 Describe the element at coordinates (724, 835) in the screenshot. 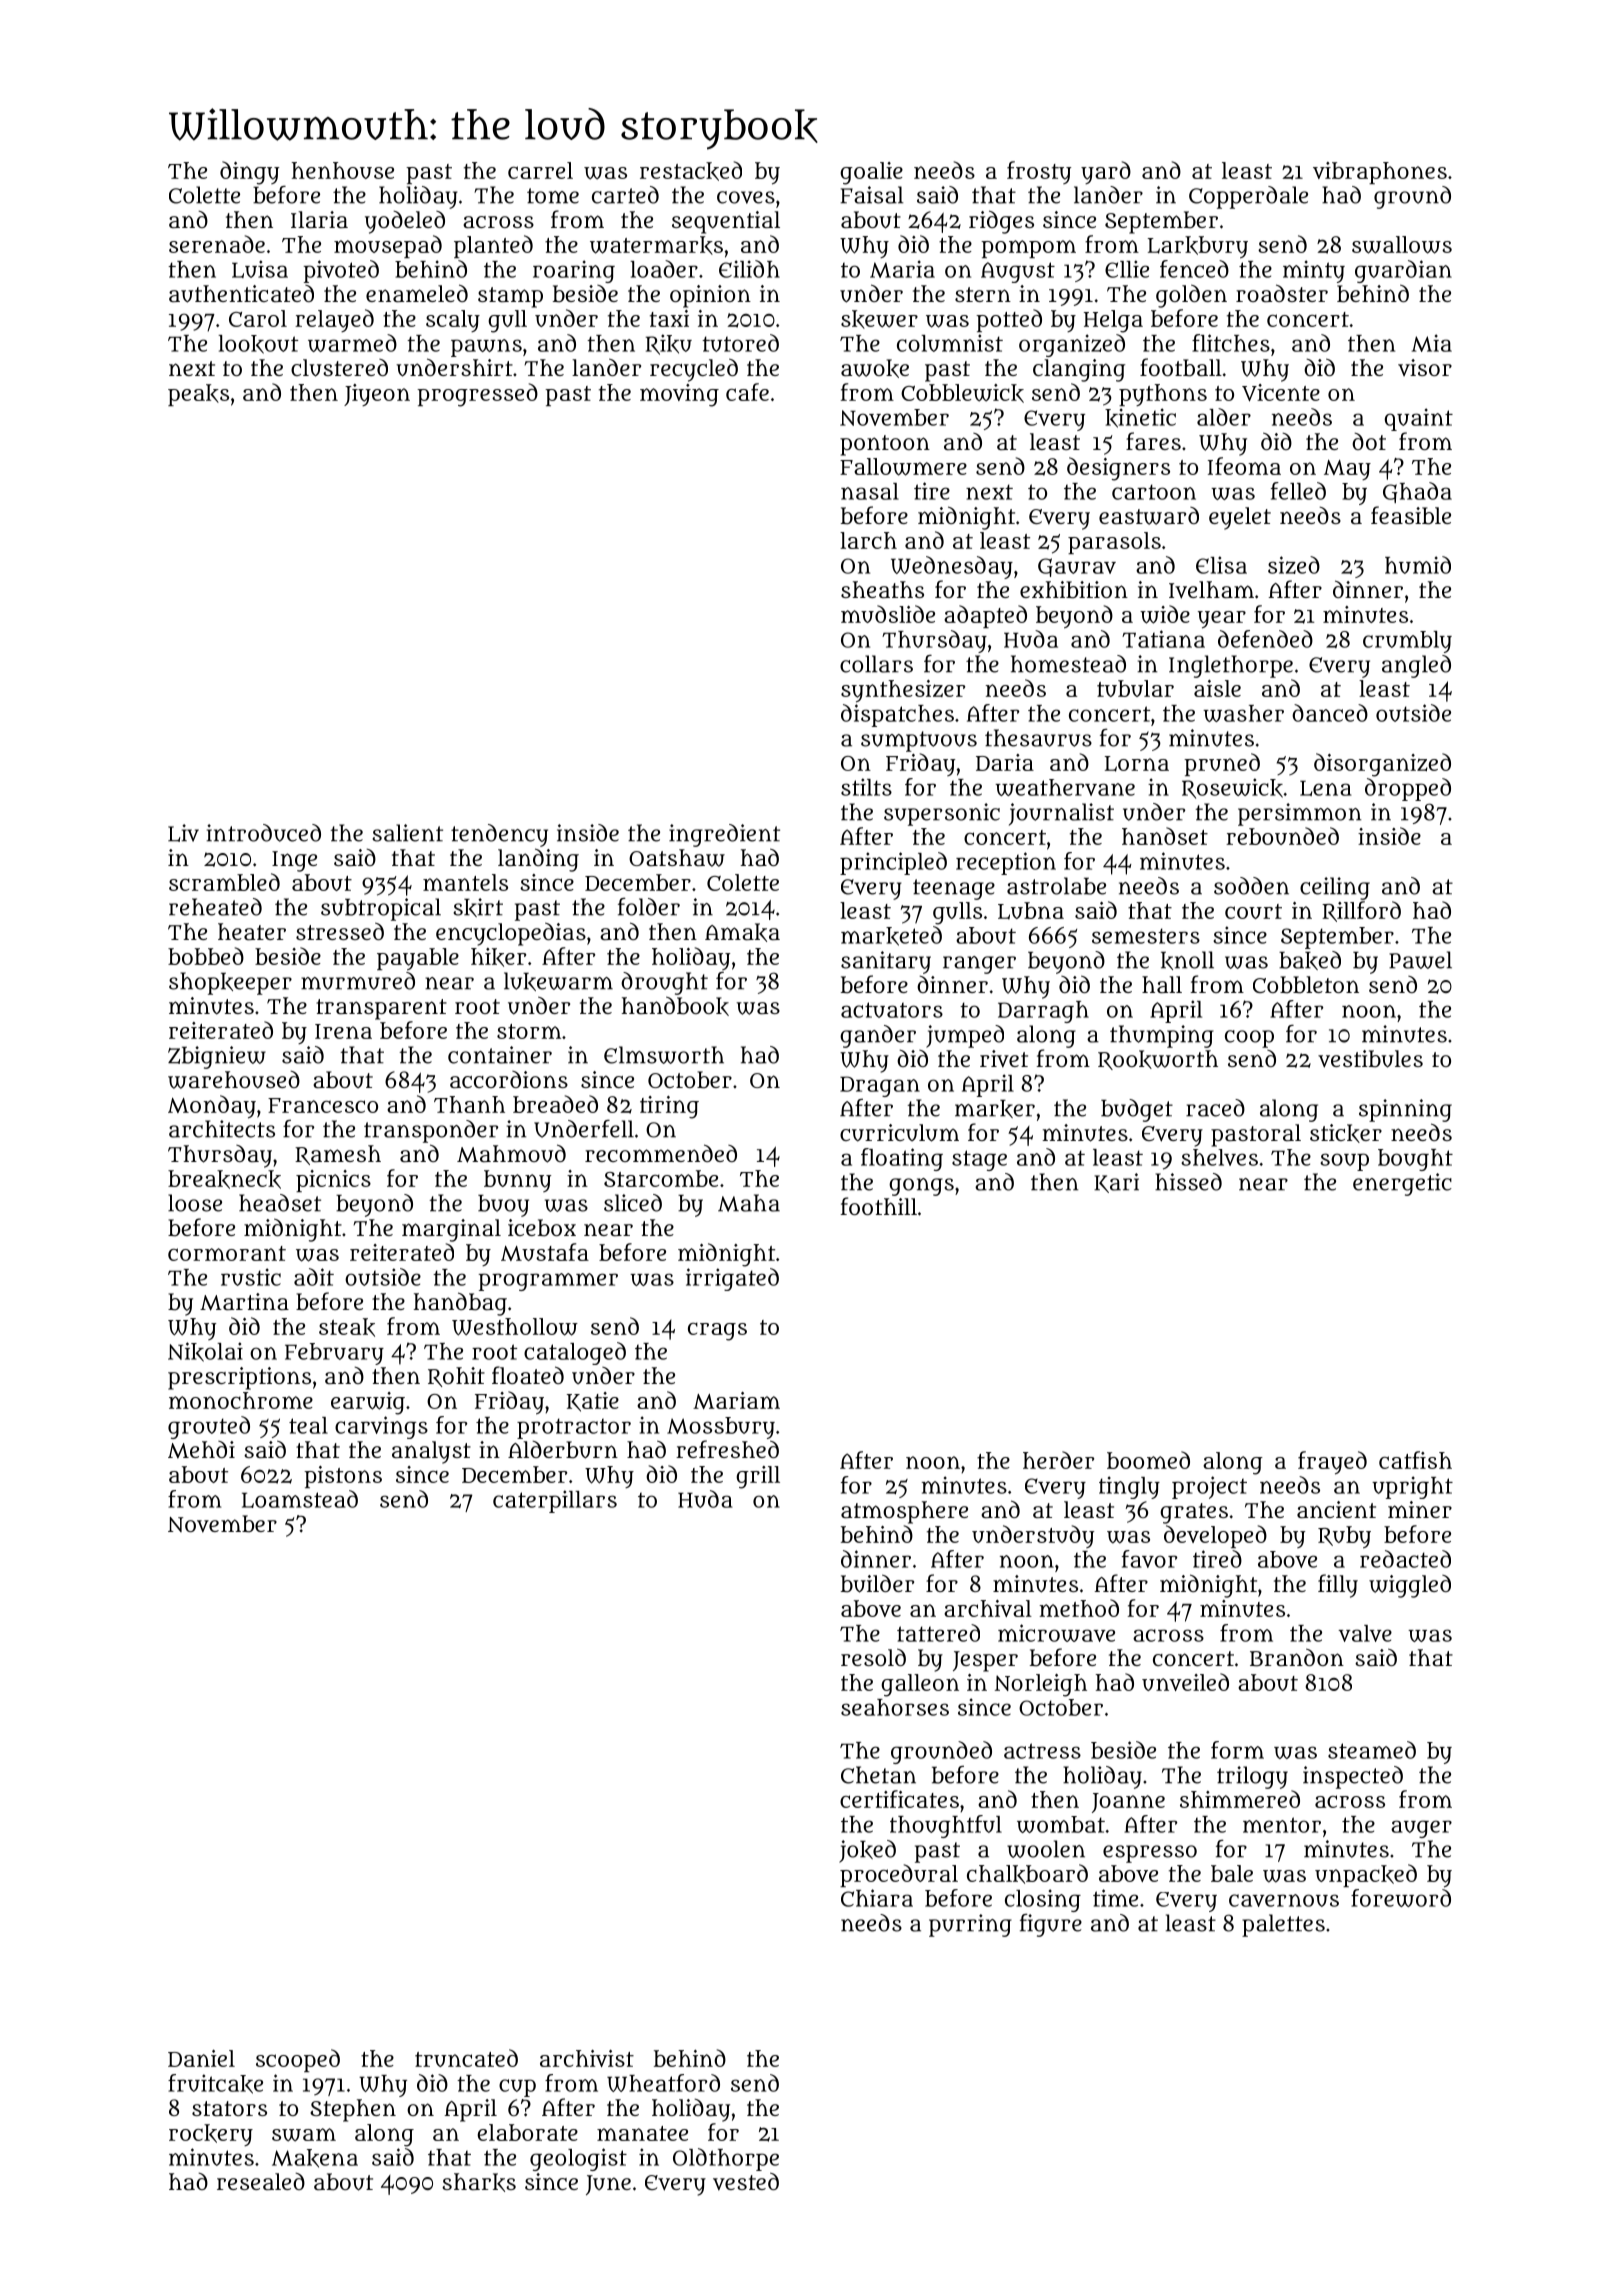

I see `ingredient` at that location.
